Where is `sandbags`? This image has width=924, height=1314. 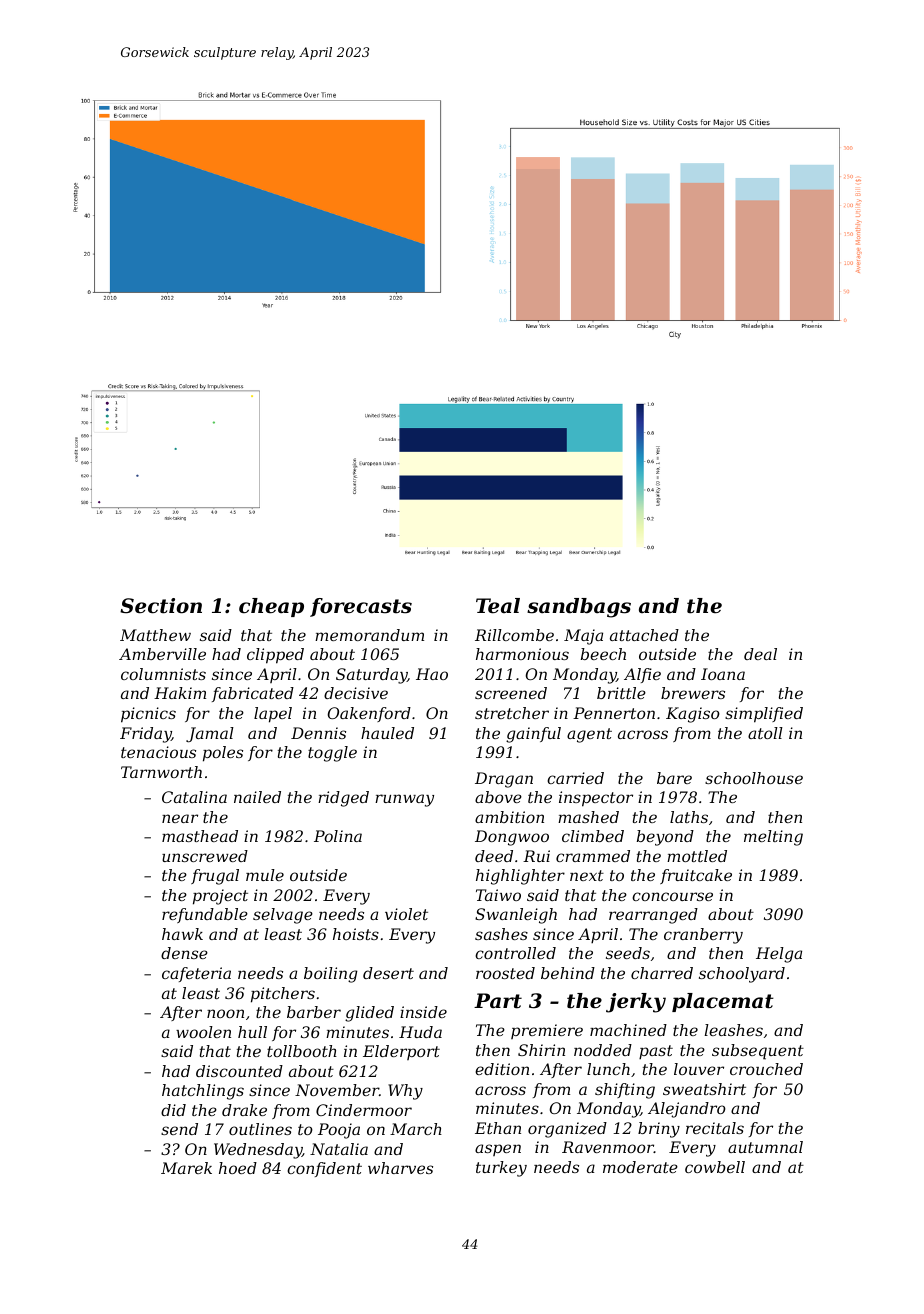
sandbags is located at coordinates (579, 608).
